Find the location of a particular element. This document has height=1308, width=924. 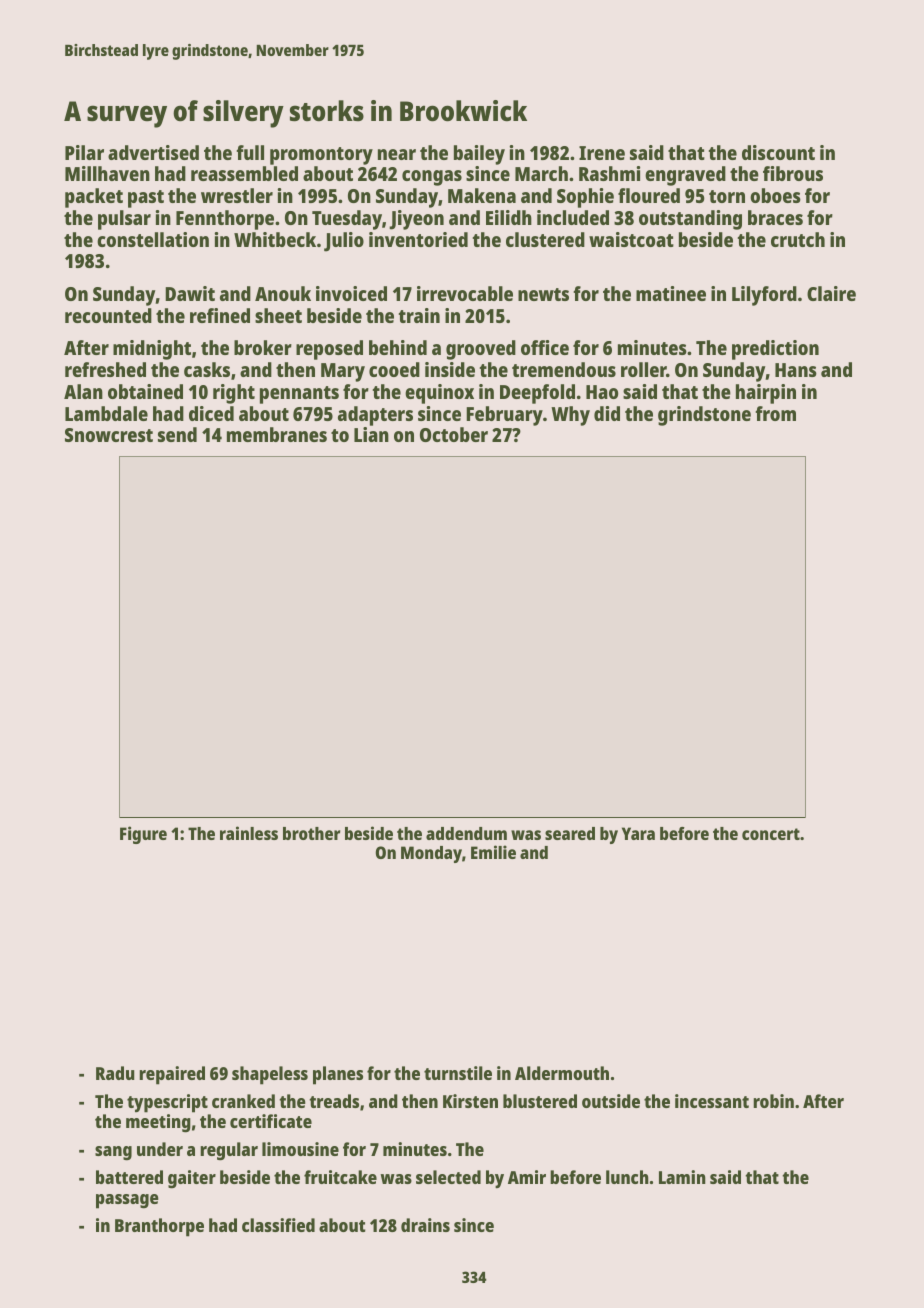

Dawit is located at coordinates (190, 293).
